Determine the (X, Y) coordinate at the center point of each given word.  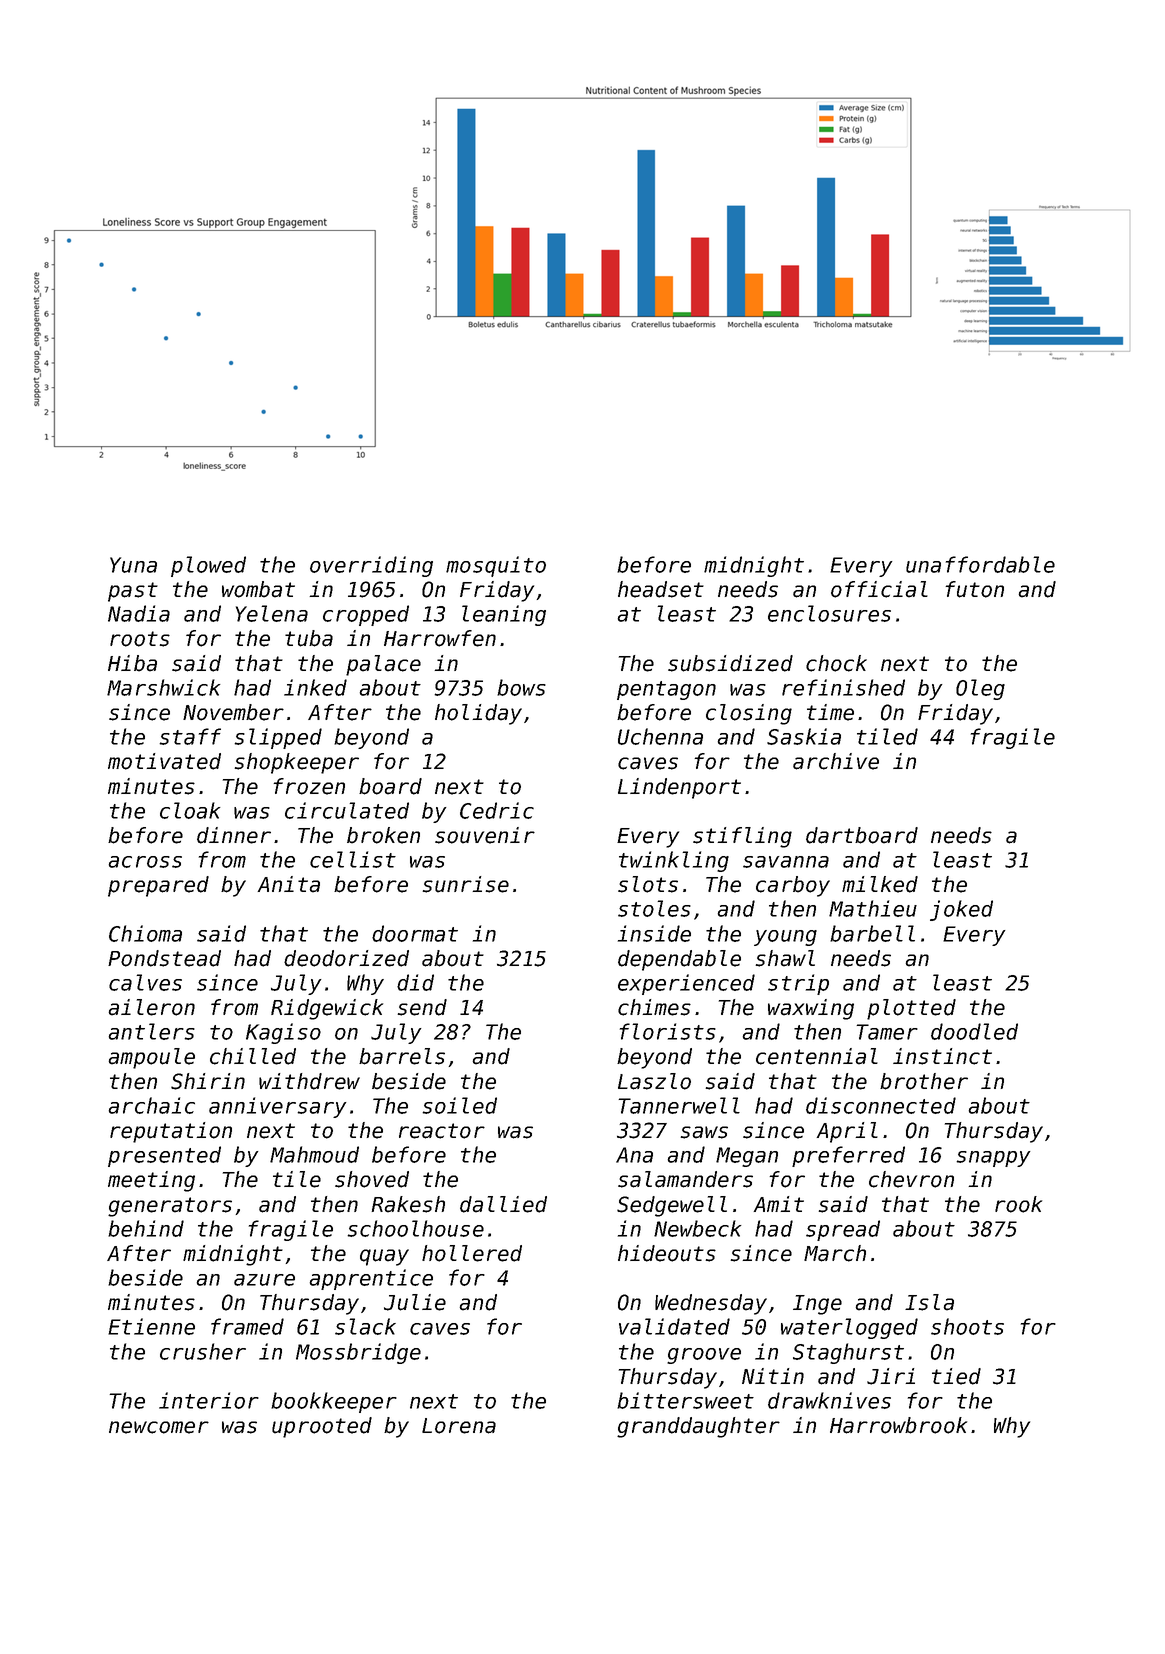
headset (661, 589)
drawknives (829, 1400)
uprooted (322, 1427)
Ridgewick (327, 1009)
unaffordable (980, 564)
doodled (974, 1031)
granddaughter (698, 1427)
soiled (459, 1105)
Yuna (133, 565)
